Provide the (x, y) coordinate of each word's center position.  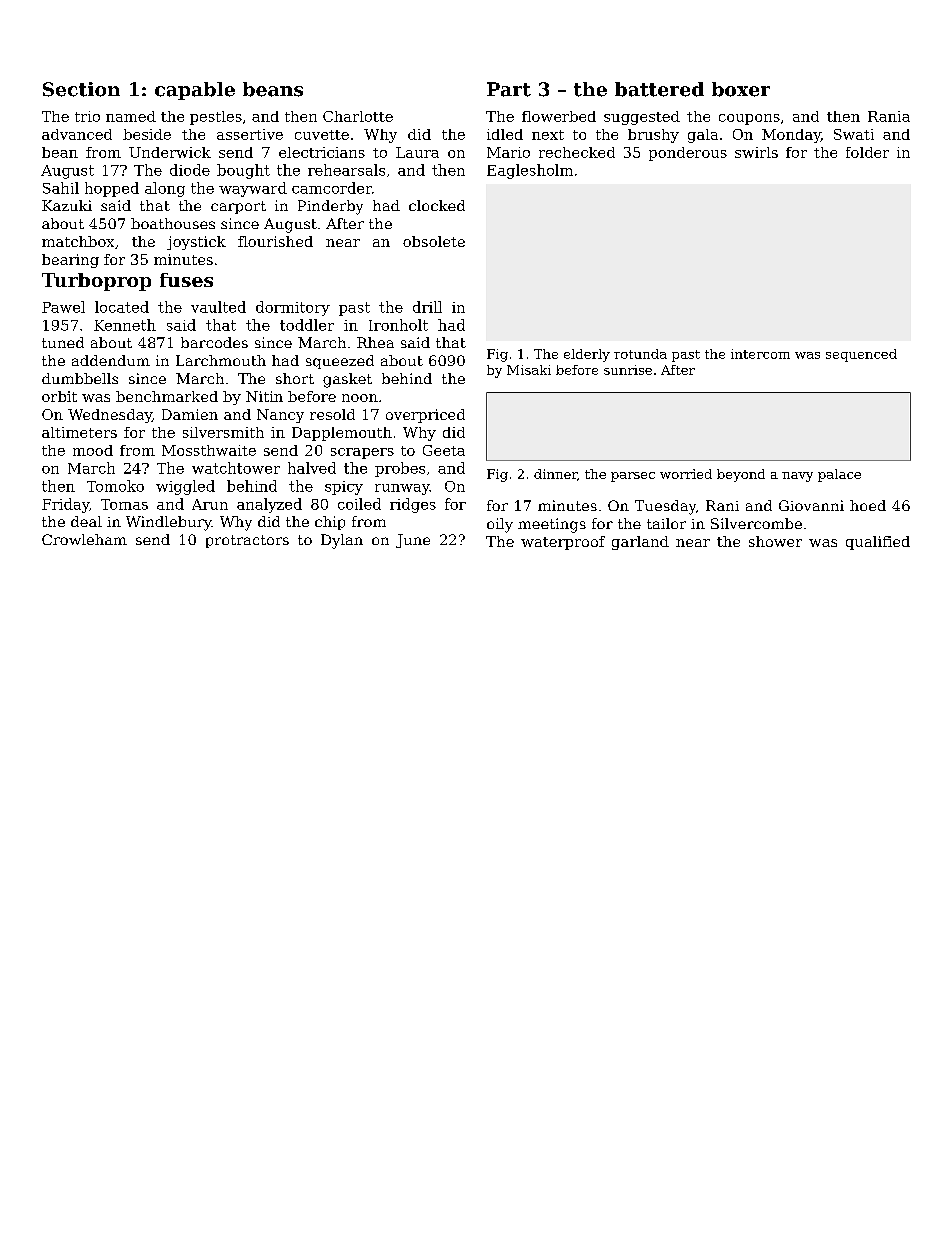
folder (867, 152)
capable (195, 91)
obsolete (434, 241)
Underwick (170, 152)
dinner (555, 474)
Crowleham (84, 539)
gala (703, 136)
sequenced (861, 355)
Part (509, 89)
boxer (741, 89)
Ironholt (398, 325)
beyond (741, 475)
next (548, 135)
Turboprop (96, 282)
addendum (111, 360)
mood (93, 450)
